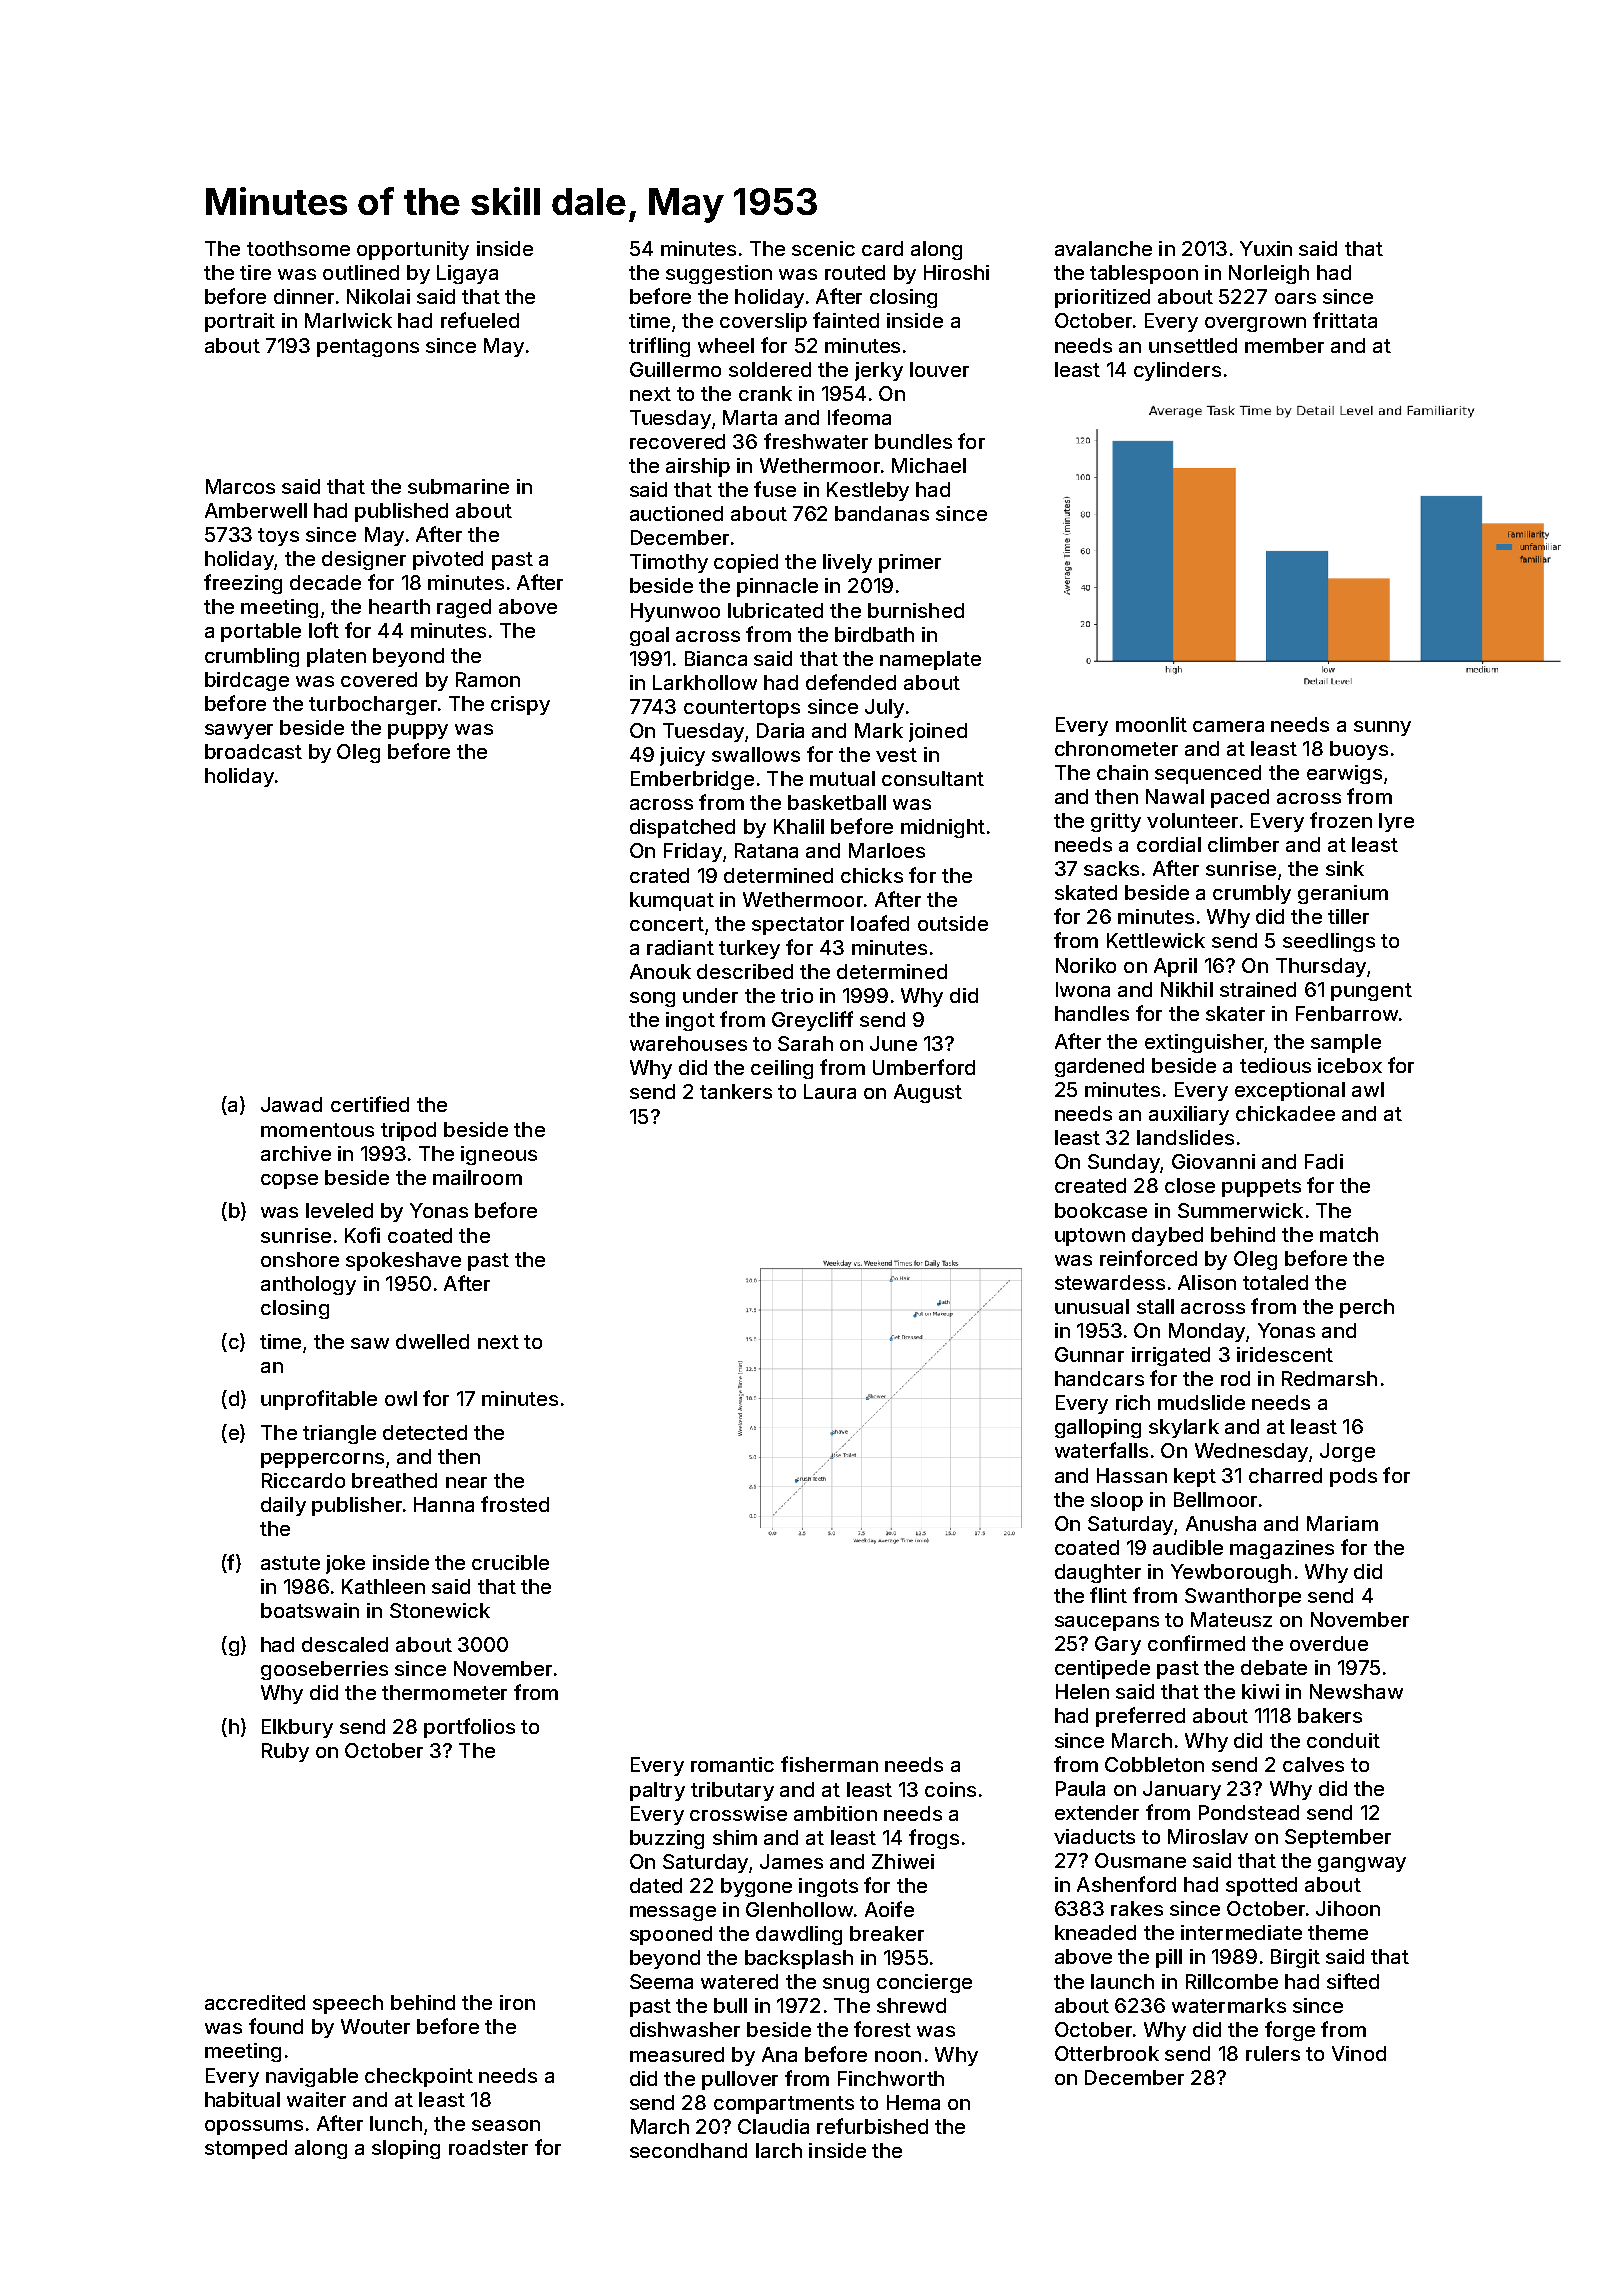 This page has height=2292, width=1620. I want to click on crispy, so click(520, 705).
